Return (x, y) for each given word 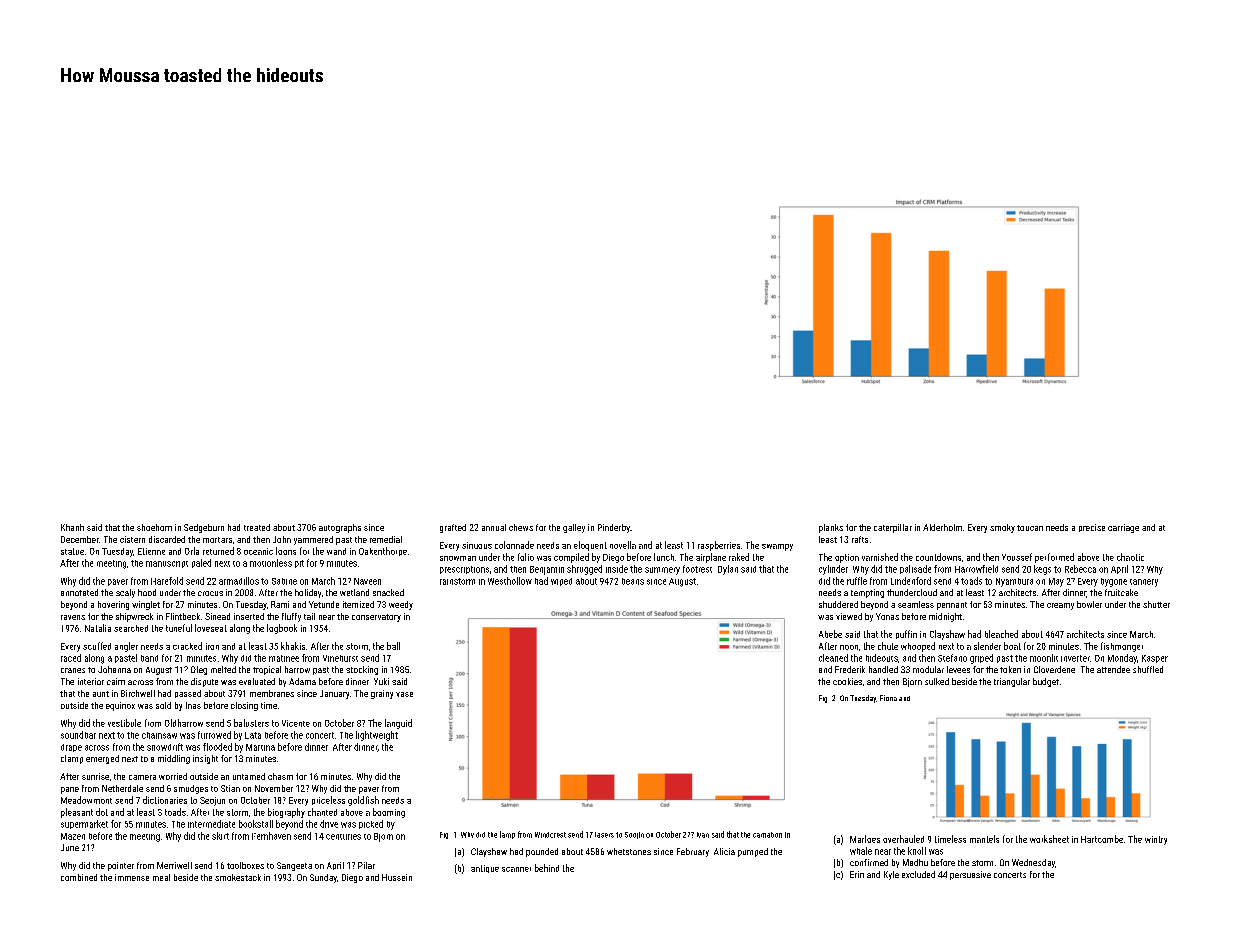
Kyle (891, 875)
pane (70, 790)
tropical (267, 670)
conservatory (376, 618)
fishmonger (1122, 647)
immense (132, 877)
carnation (767, 835)
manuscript (167, 564)
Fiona (888, 698)
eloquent (590, 546)
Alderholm (942, 527)
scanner (516, 869)
